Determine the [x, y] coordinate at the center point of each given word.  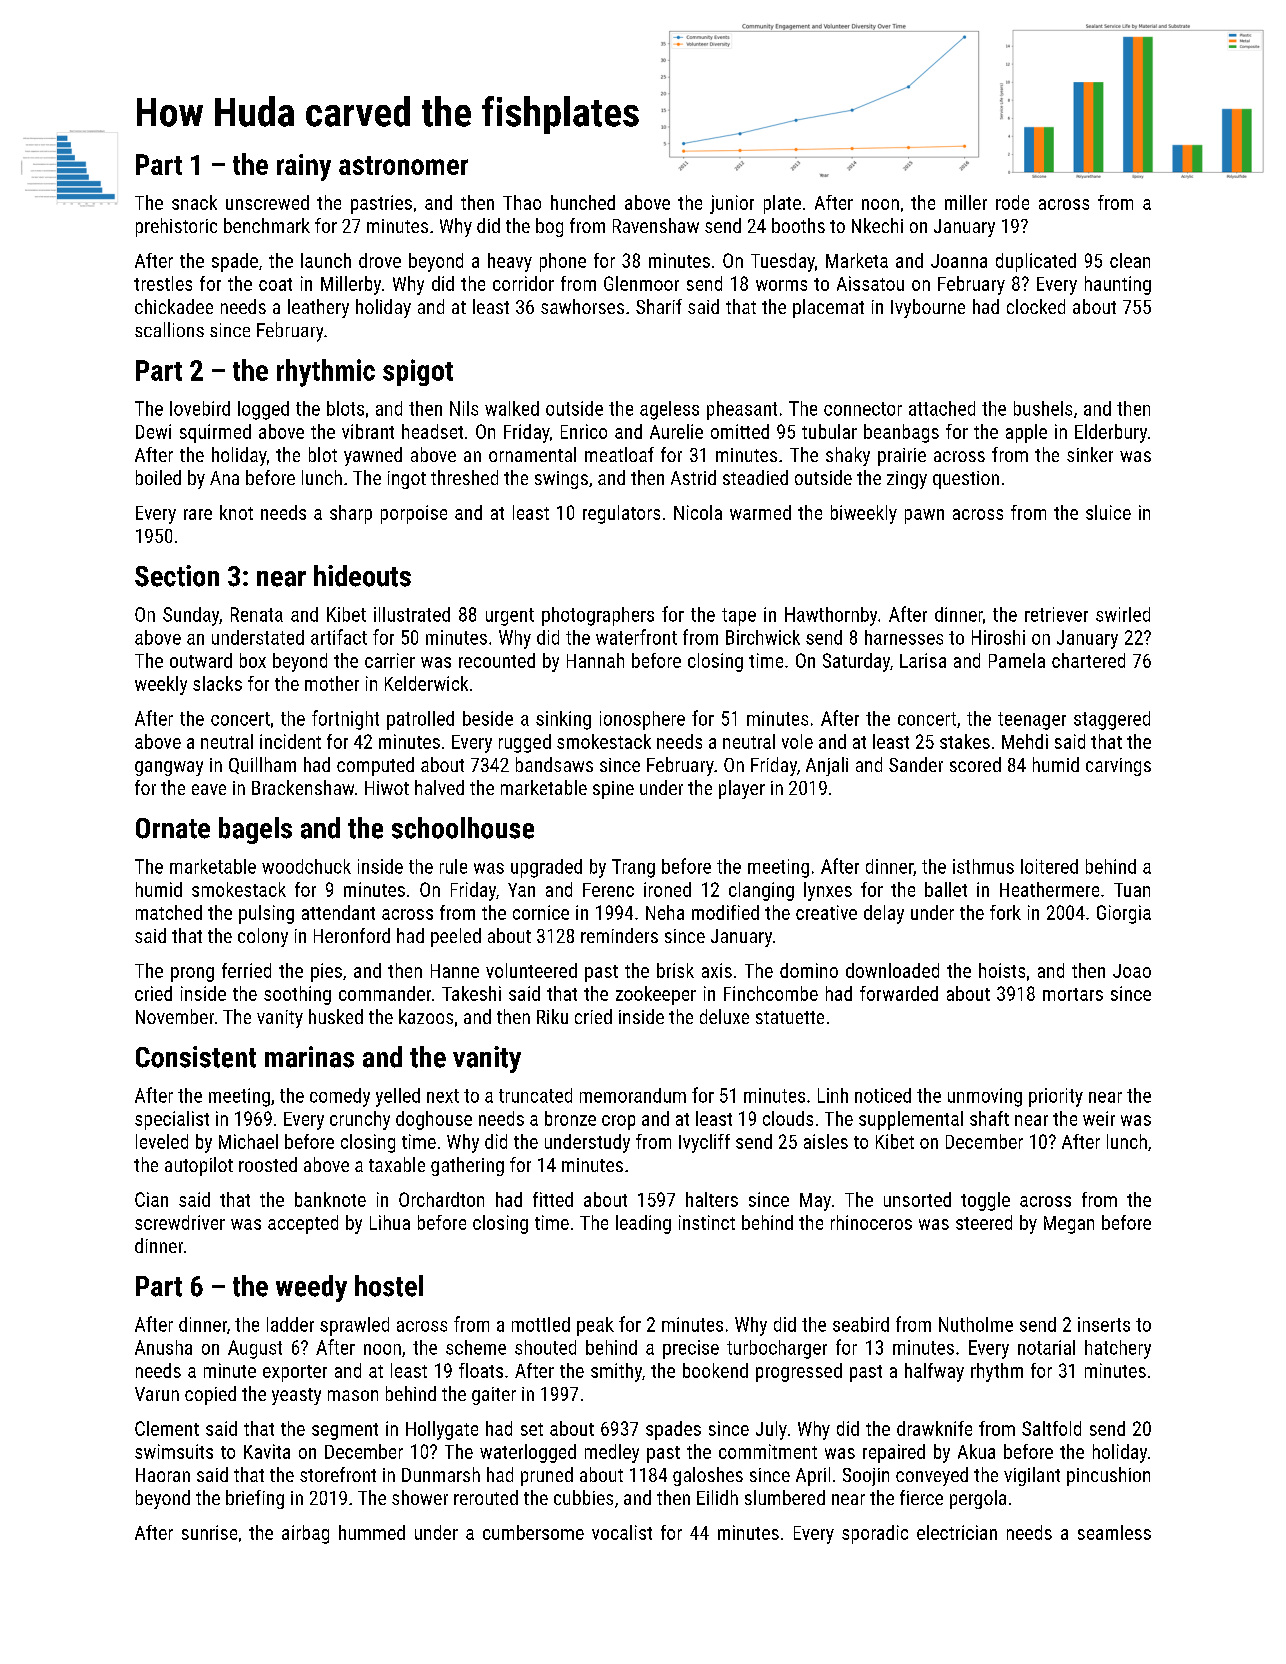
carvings [1118, 767]
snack [194, 202]
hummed [372, 1532]
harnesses [904, 637]
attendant [338, 912]
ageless [669, 410]
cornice [541, 912]
